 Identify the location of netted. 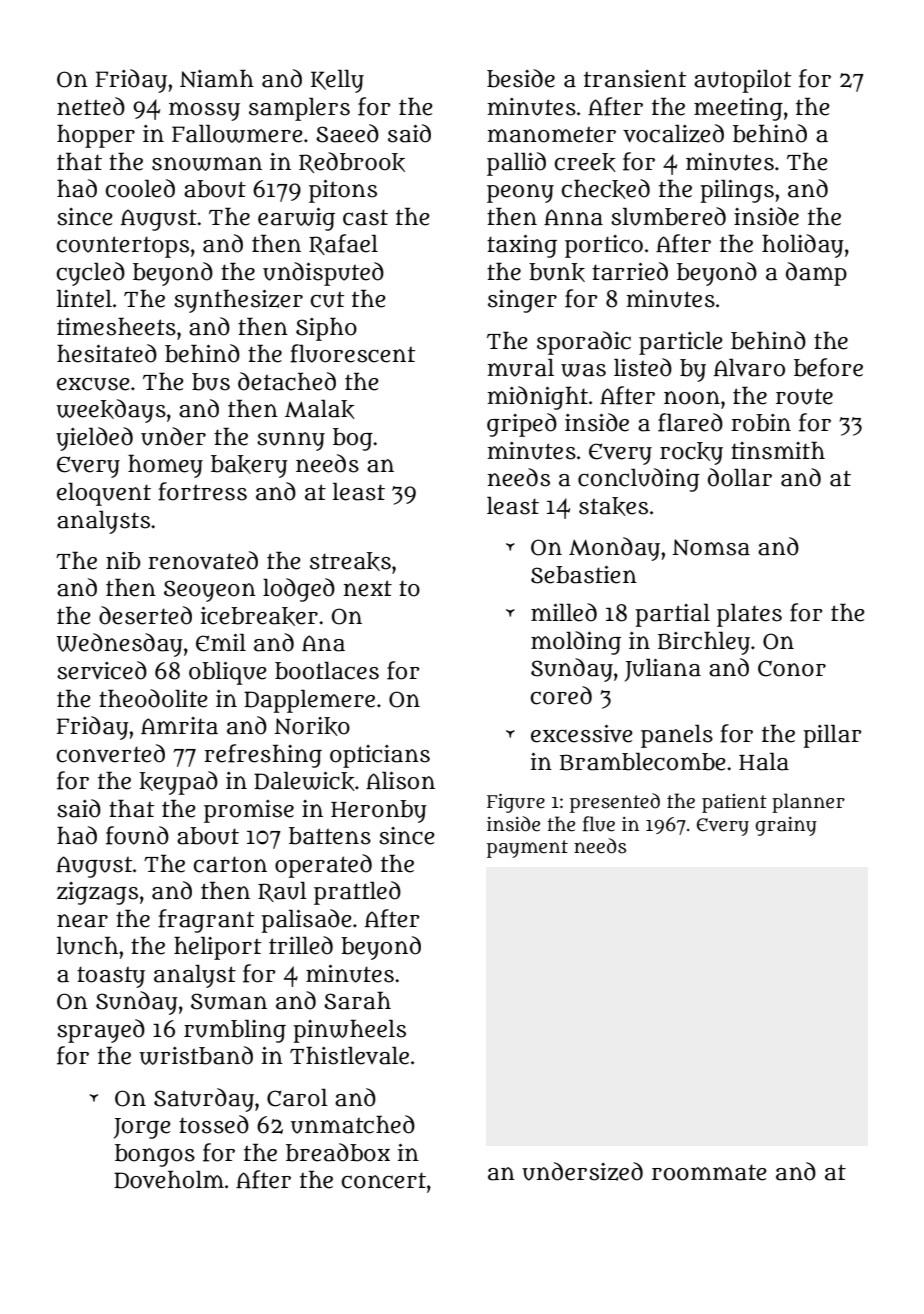
(91, 106).
